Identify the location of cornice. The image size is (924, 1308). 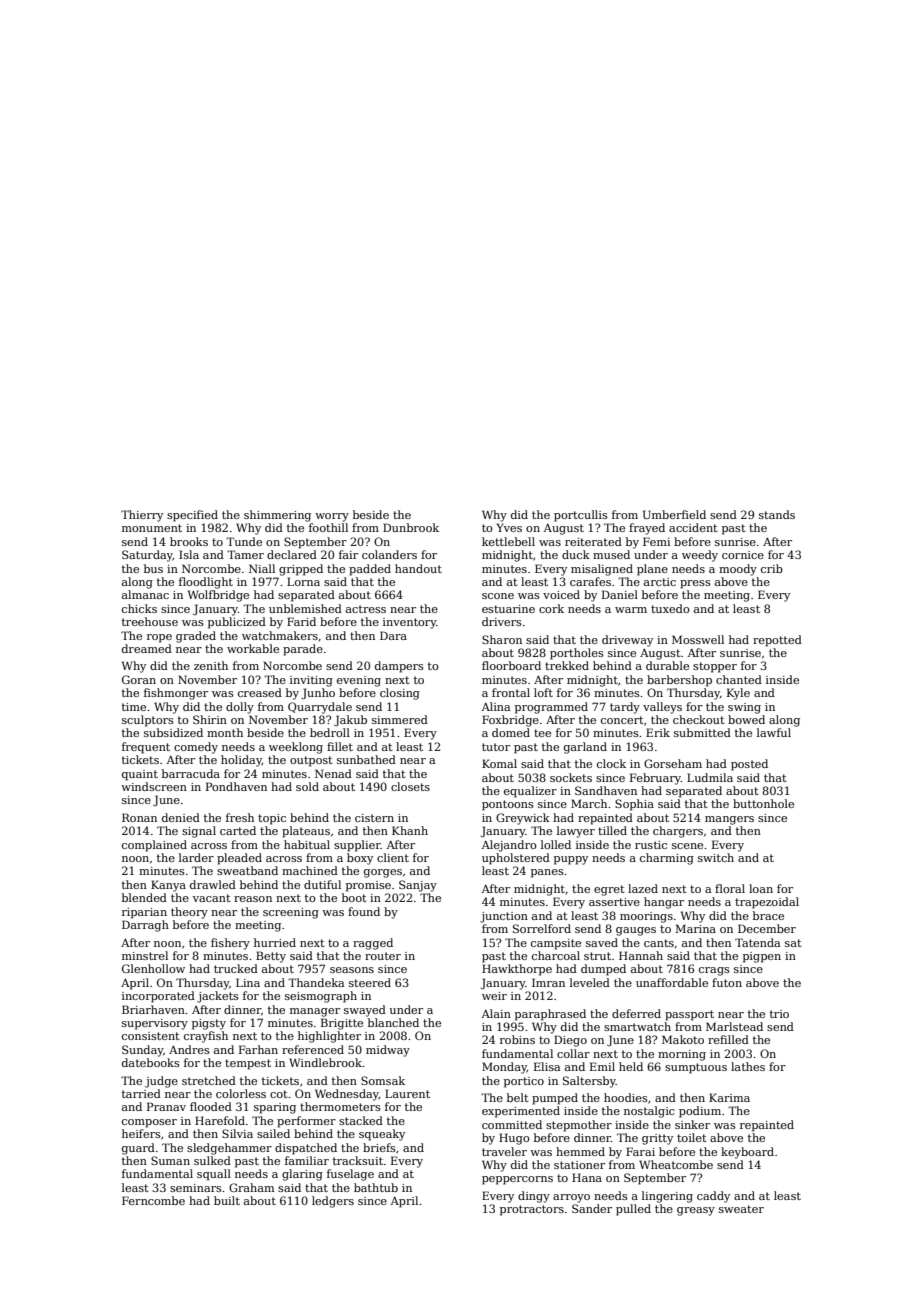
(743, 555).
